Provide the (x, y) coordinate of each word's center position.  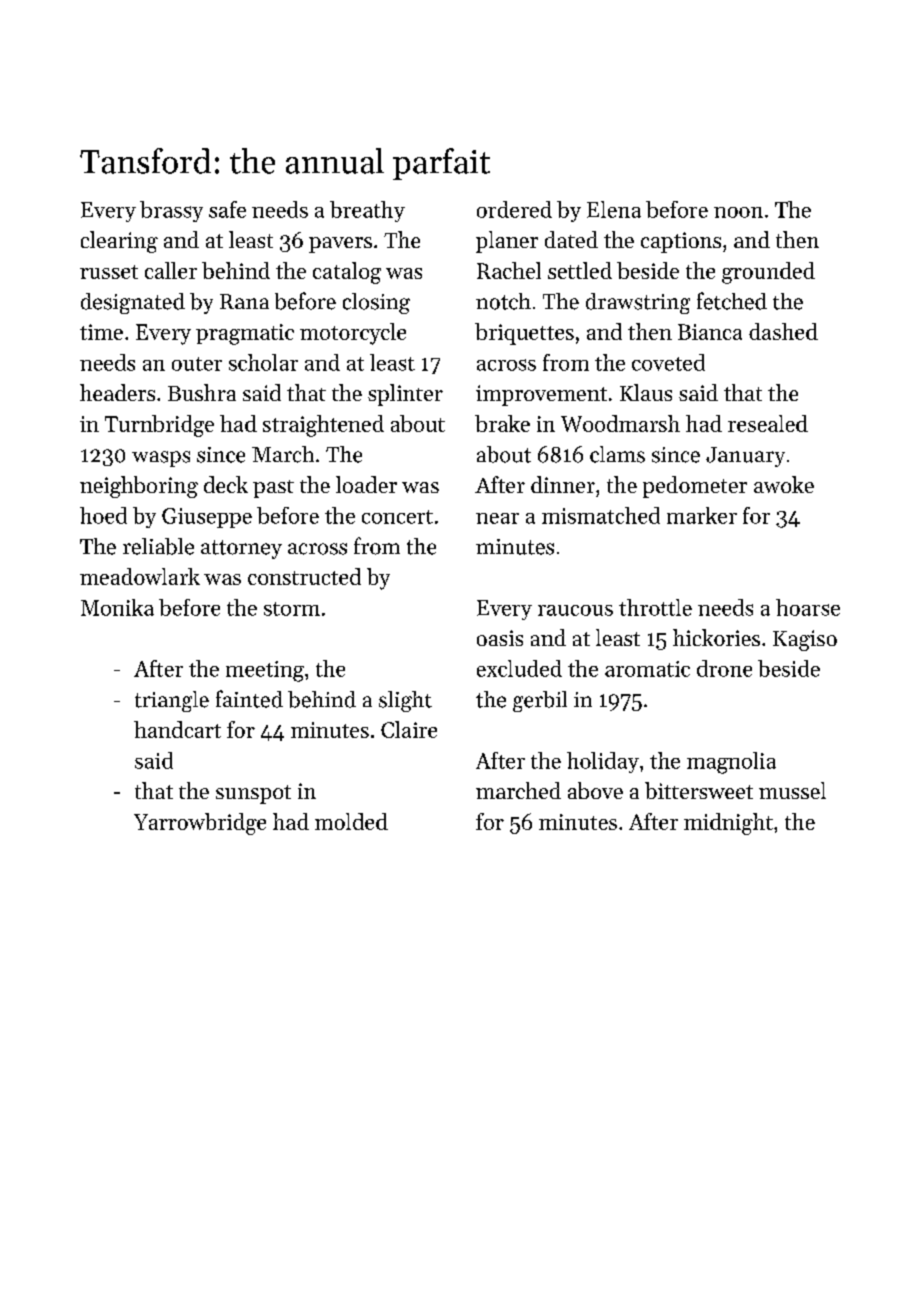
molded (351, 821)
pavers (340, 245)
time (101, 332)
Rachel (509, 270)
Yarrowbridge (200, 824)
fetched (732, 301)
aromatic (647, 669)
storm (292, 609)
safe (227, 209)
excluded (519, 668)
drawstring (638, 303)
